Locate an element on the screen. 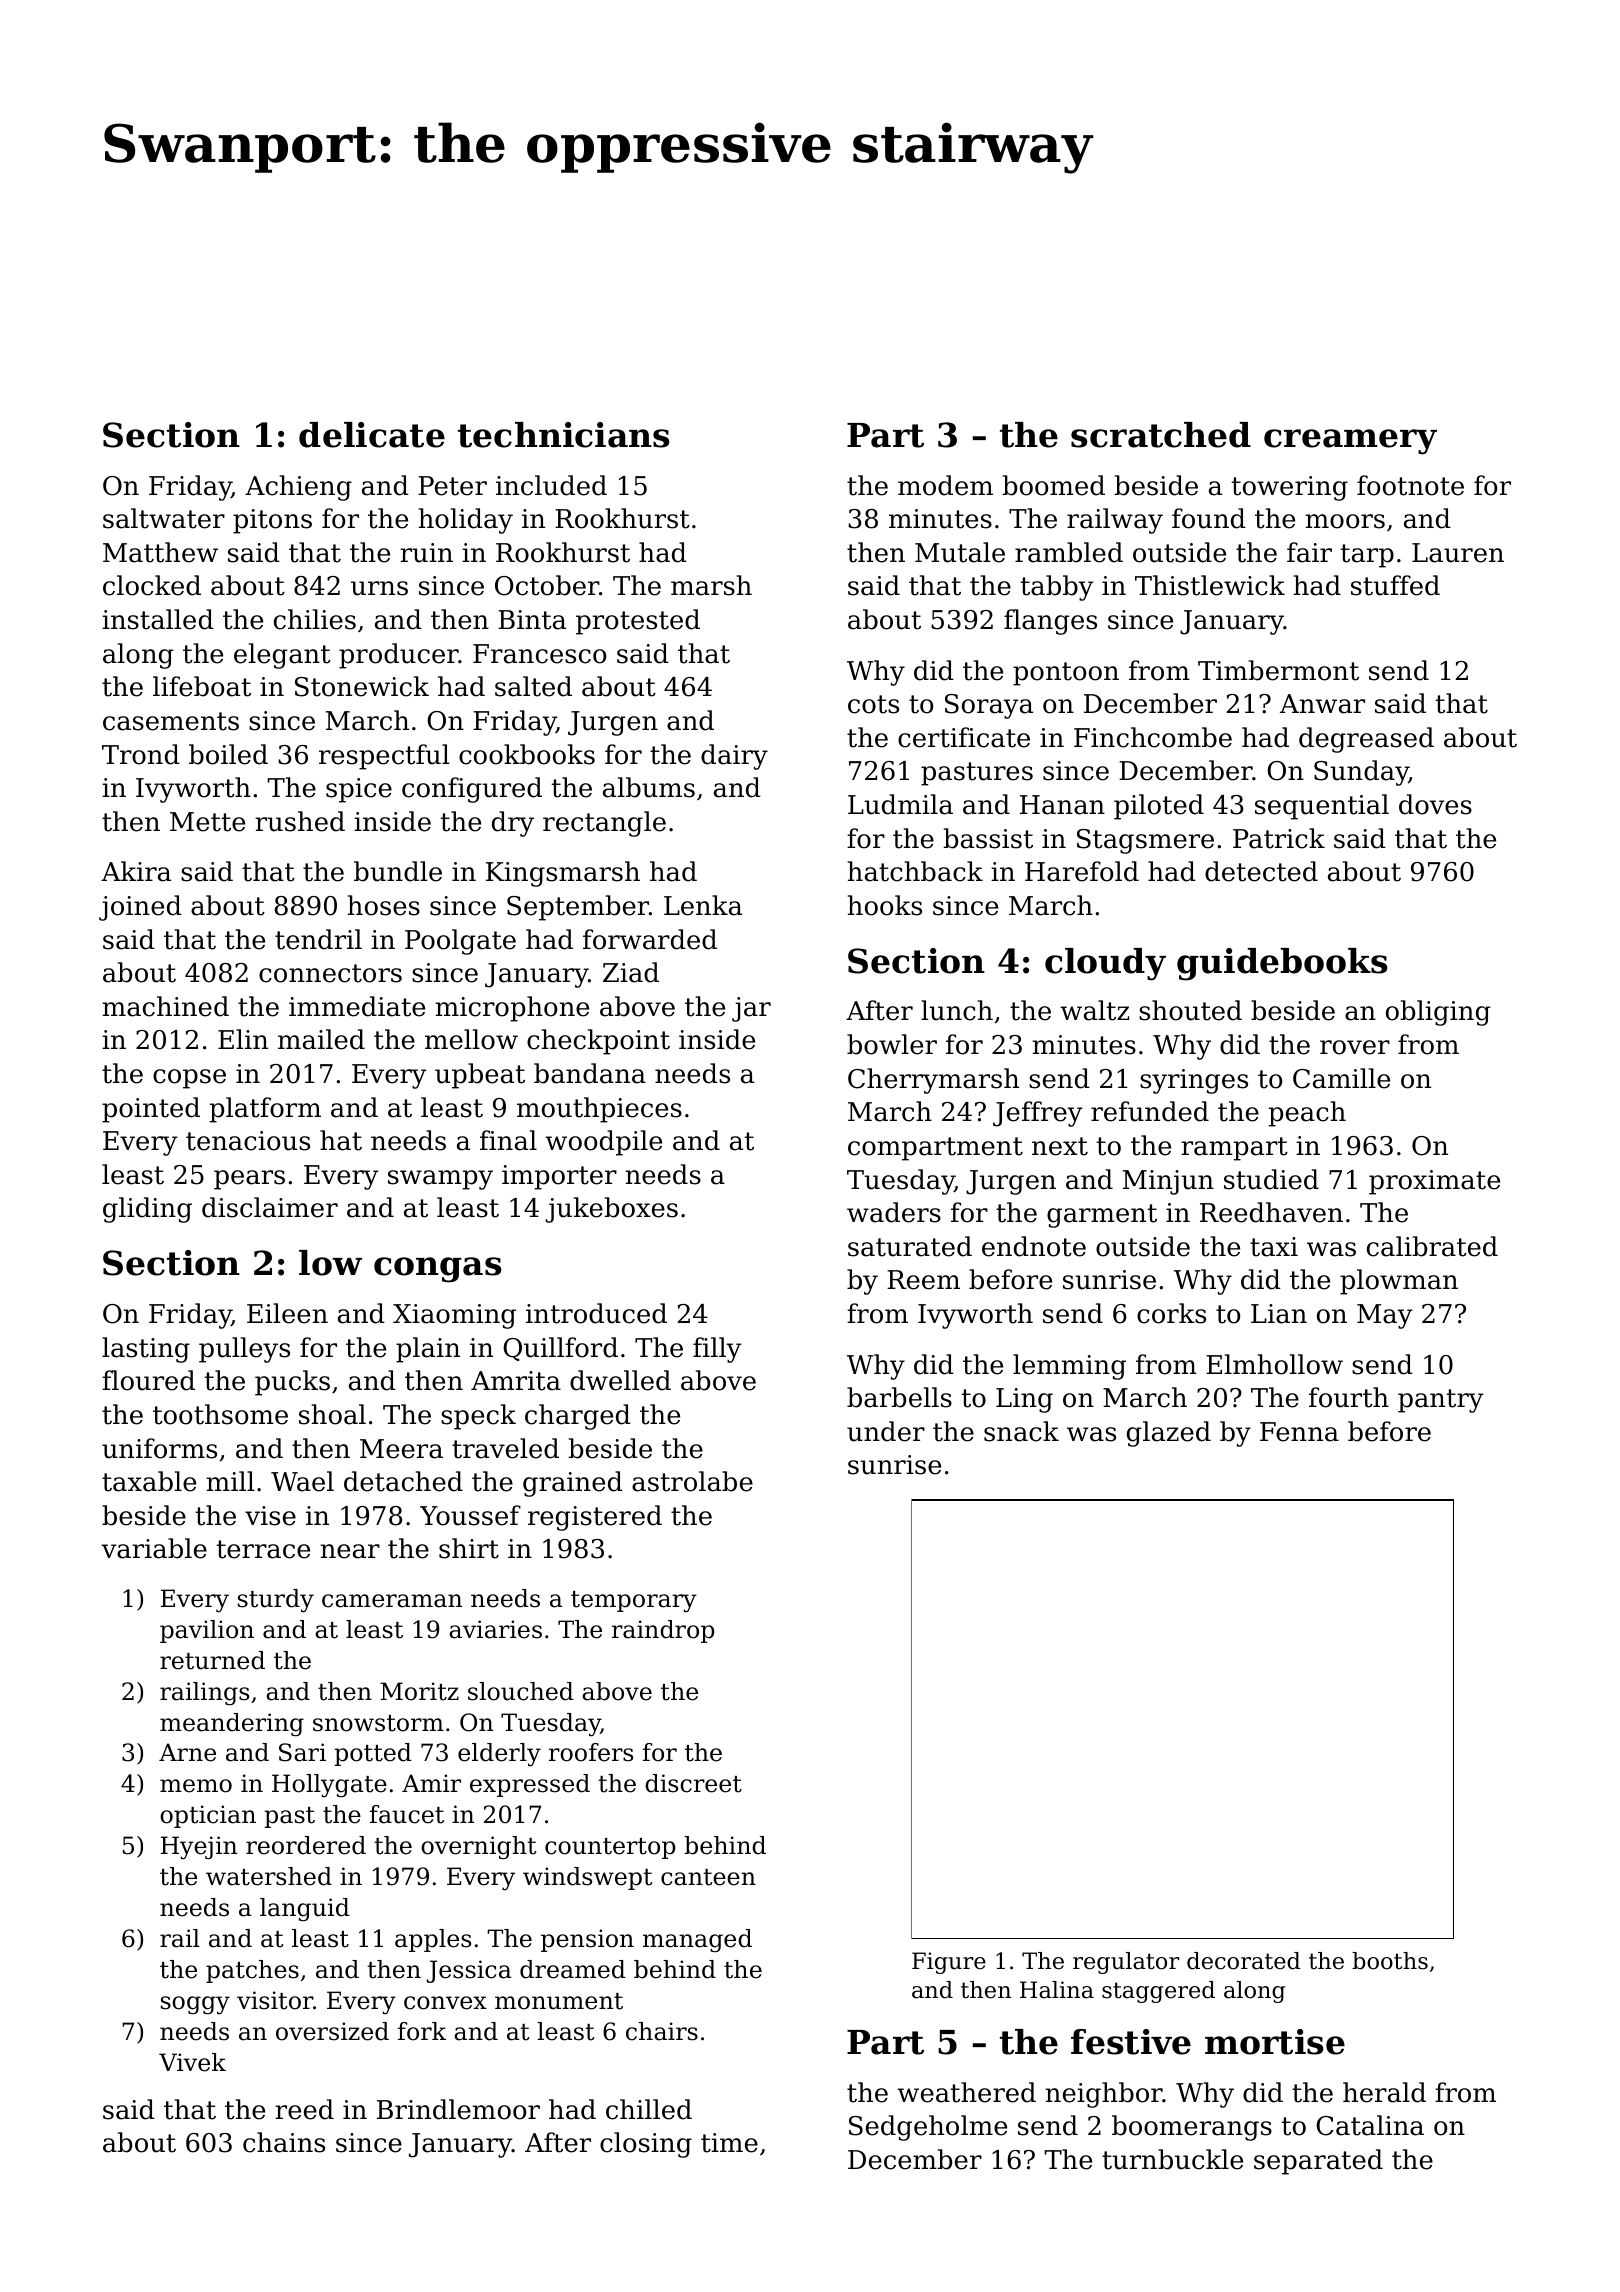  chilies is located at coordinates (315, 619).
